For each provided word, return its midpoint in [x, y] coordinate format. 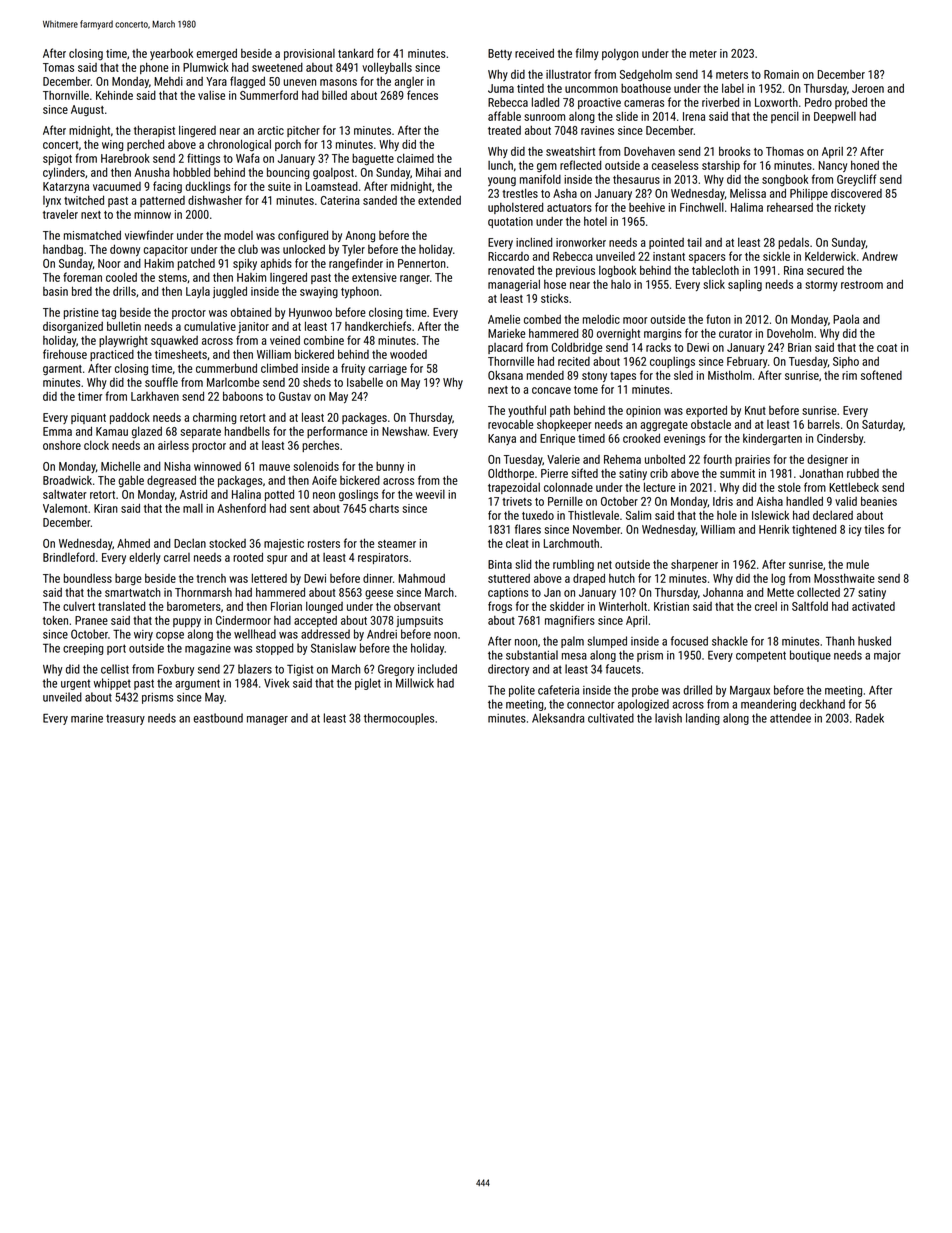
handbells [247, 431]
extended [439, 200]
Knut [755, 410]
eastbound [218, 718]
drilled [697, 690]
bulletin [124, 326]
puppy [187, 622]
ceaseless [675, 165]
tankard [355, 53]
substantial [532, 655]
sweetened [277, 67]
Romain [781, 74]
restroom [862, 285]
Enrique [557, 439]
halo [621, 284]
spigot [57, 160]
